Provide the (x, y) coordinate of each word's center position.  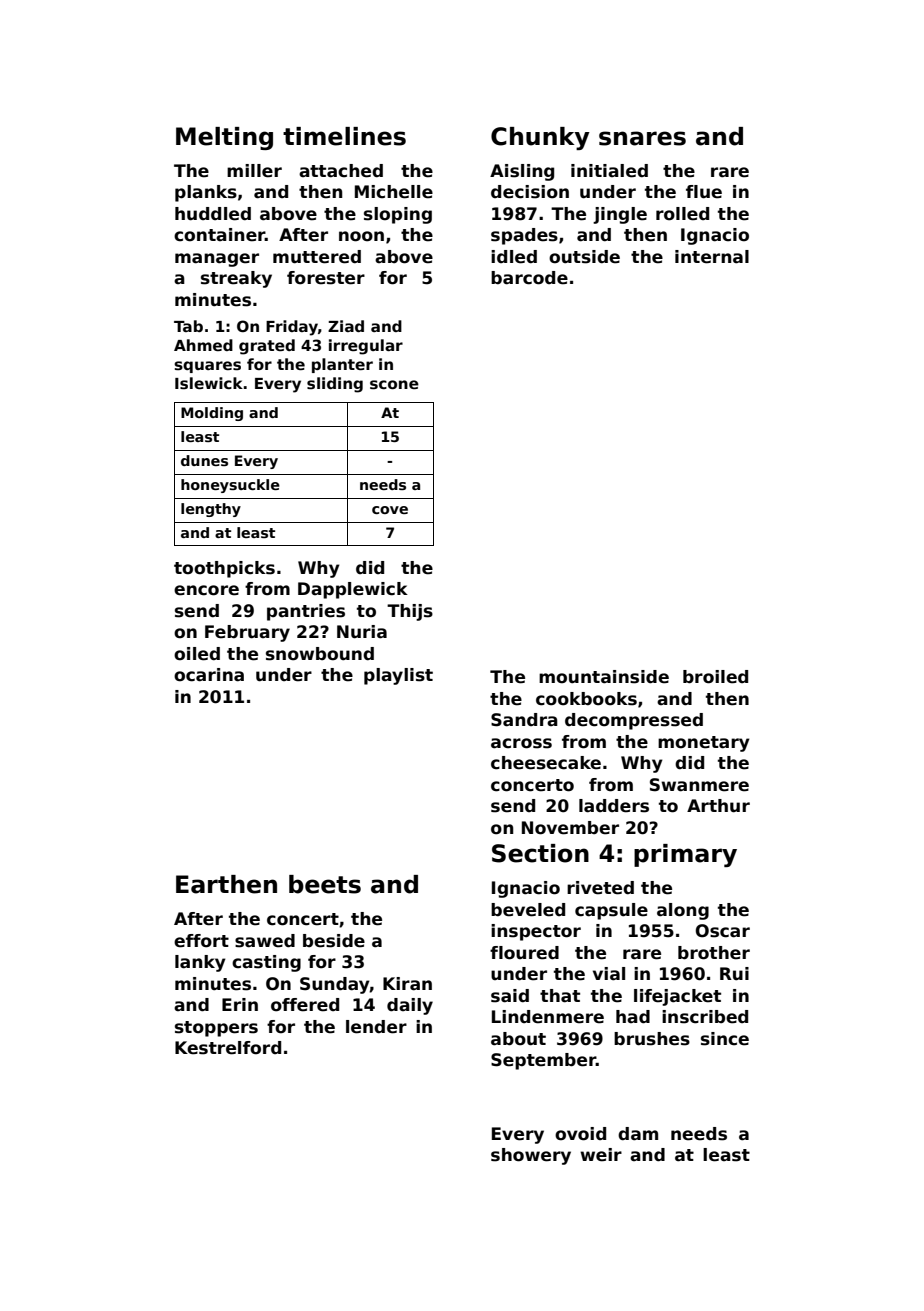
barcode (529, 278)
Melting (224, 138)
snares (642, 138)
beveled (528, 910)
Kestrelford (228, 1048)
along (683, 911)
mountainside (604, 677)
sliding (335, 385)
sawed (265, 941)
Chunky (540, 138)
